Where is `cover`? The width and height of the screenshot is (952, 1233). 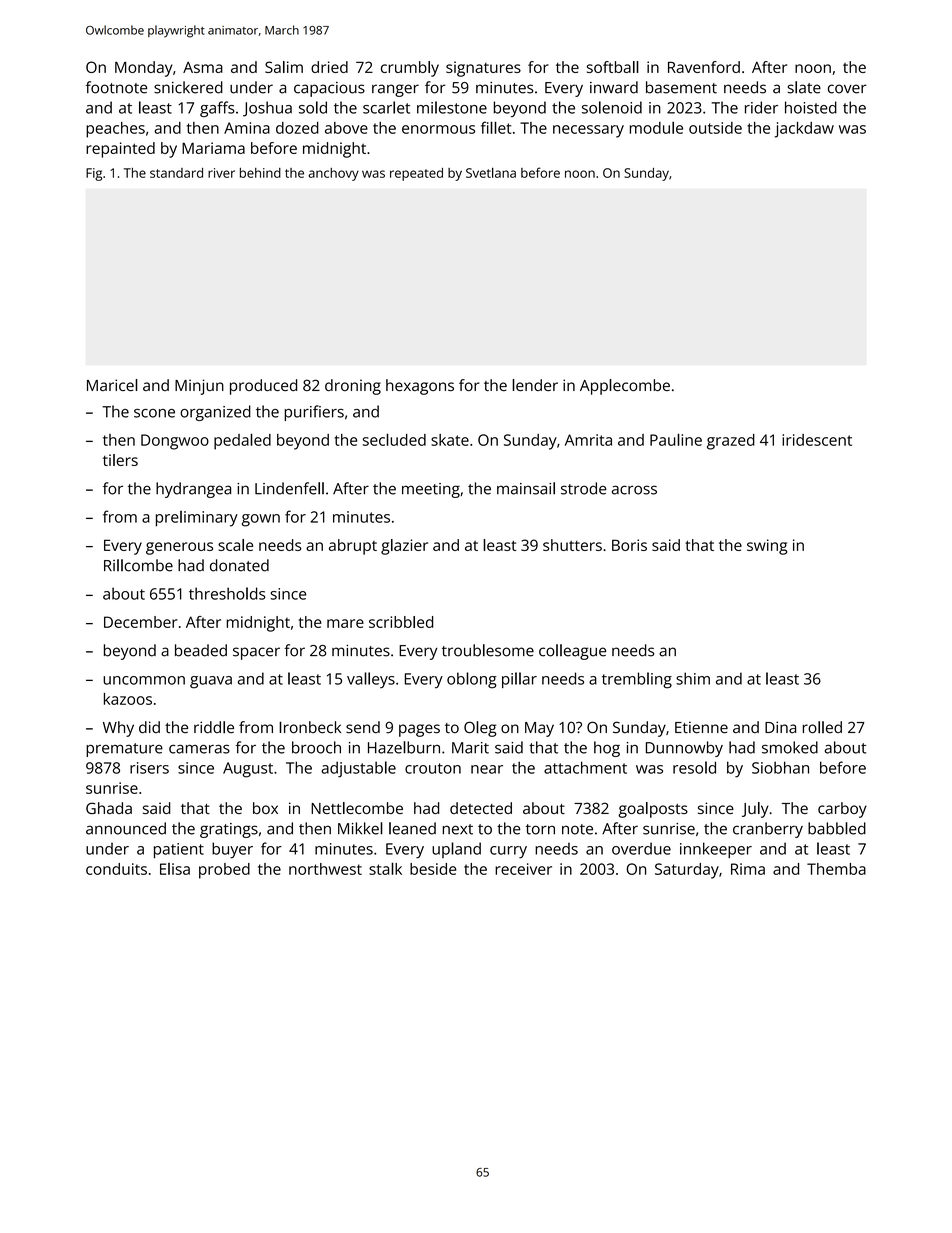 cover is located at coordinates (847, 89).
